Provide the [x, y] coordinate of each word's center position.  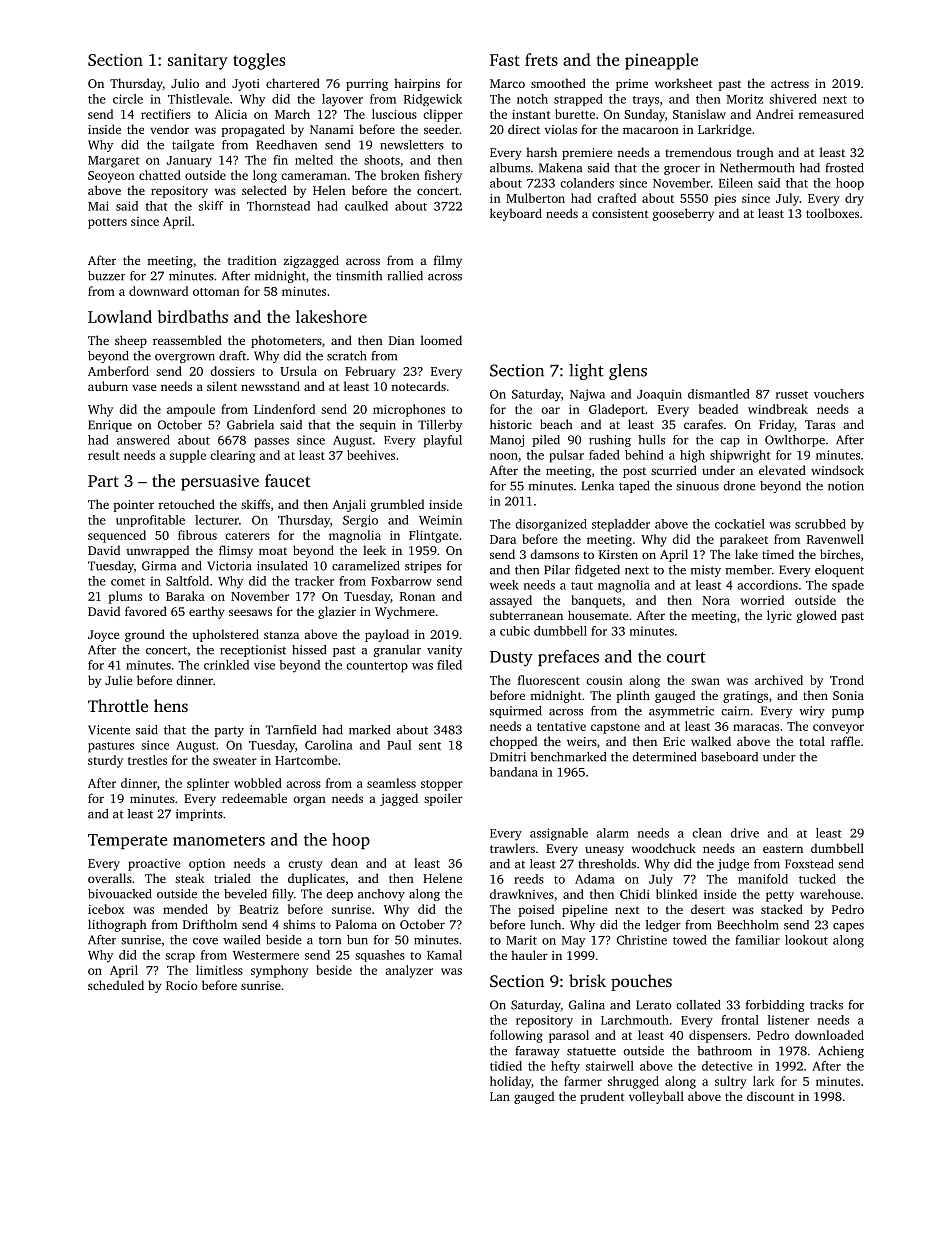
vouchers [839, 394]
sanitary [198, 62]
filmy [448, 261]
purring [367, 85]
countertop [377, 667]
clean [707, 833]
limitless [219, 970]
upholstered [225, 635]
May [573, 942]
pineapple [661, 61]
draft [232, 356]
